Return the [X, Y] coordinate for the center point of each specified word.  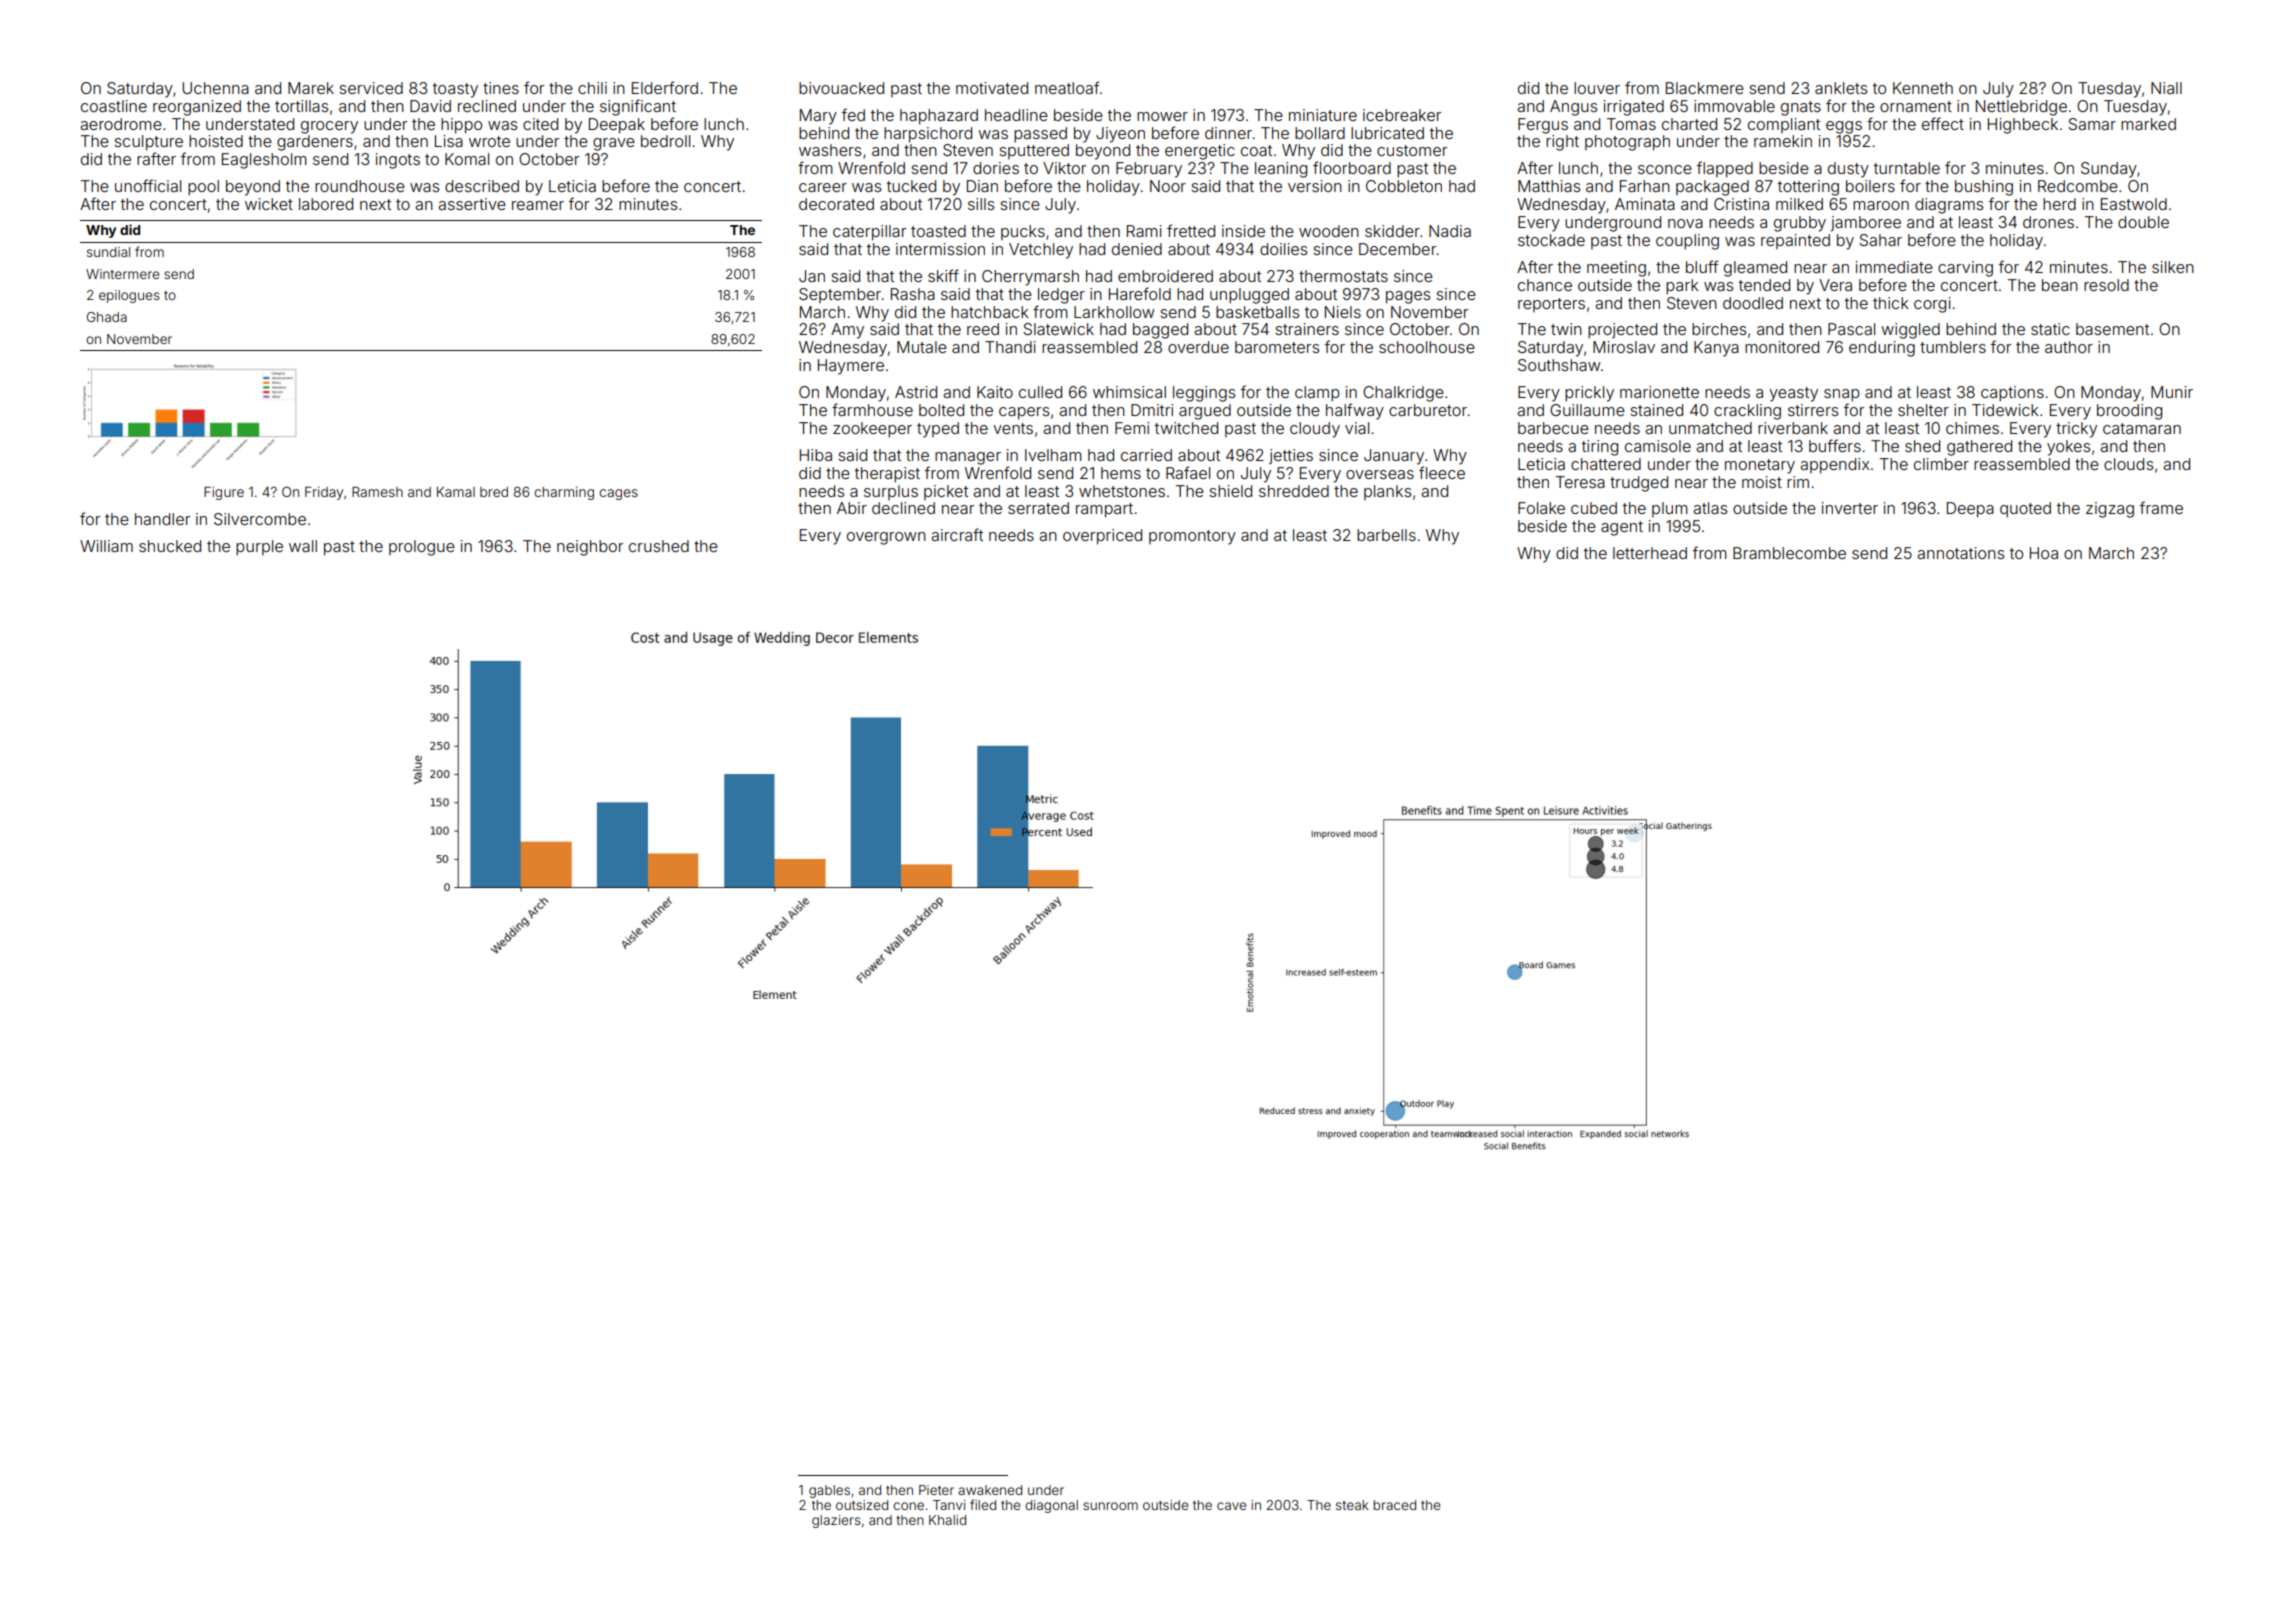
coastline [114, 106]
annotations [1960, 553]
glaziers [836, 1521]
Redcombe [2078, 186]
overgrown [886, 538]
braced [1394, 1505]
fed [853, 114]
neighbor [590, 548]
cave [1231, 1506]
